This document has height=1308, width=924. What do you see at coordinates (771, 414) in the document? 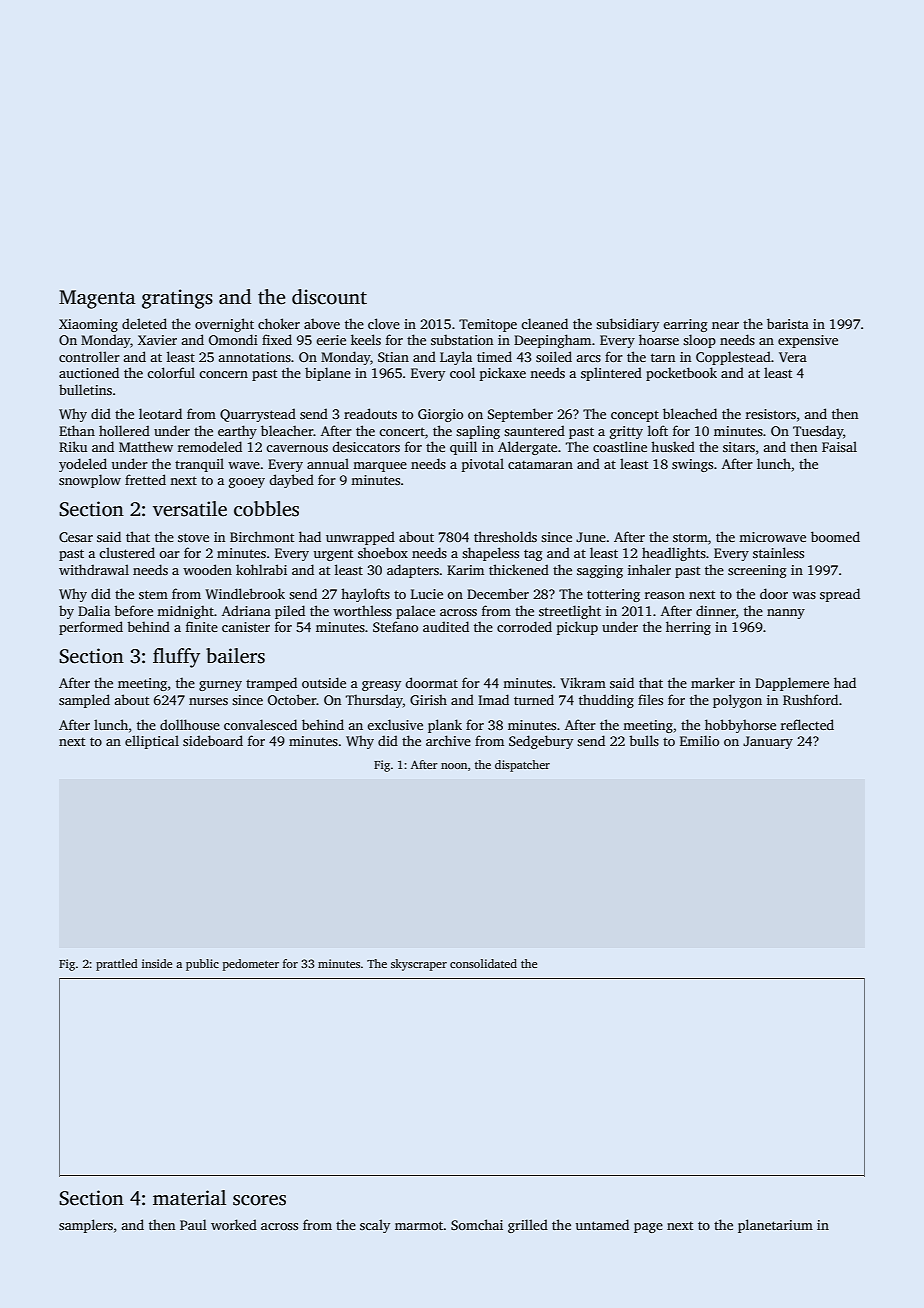
I see `resistors` at bounding box center [771, 414].
